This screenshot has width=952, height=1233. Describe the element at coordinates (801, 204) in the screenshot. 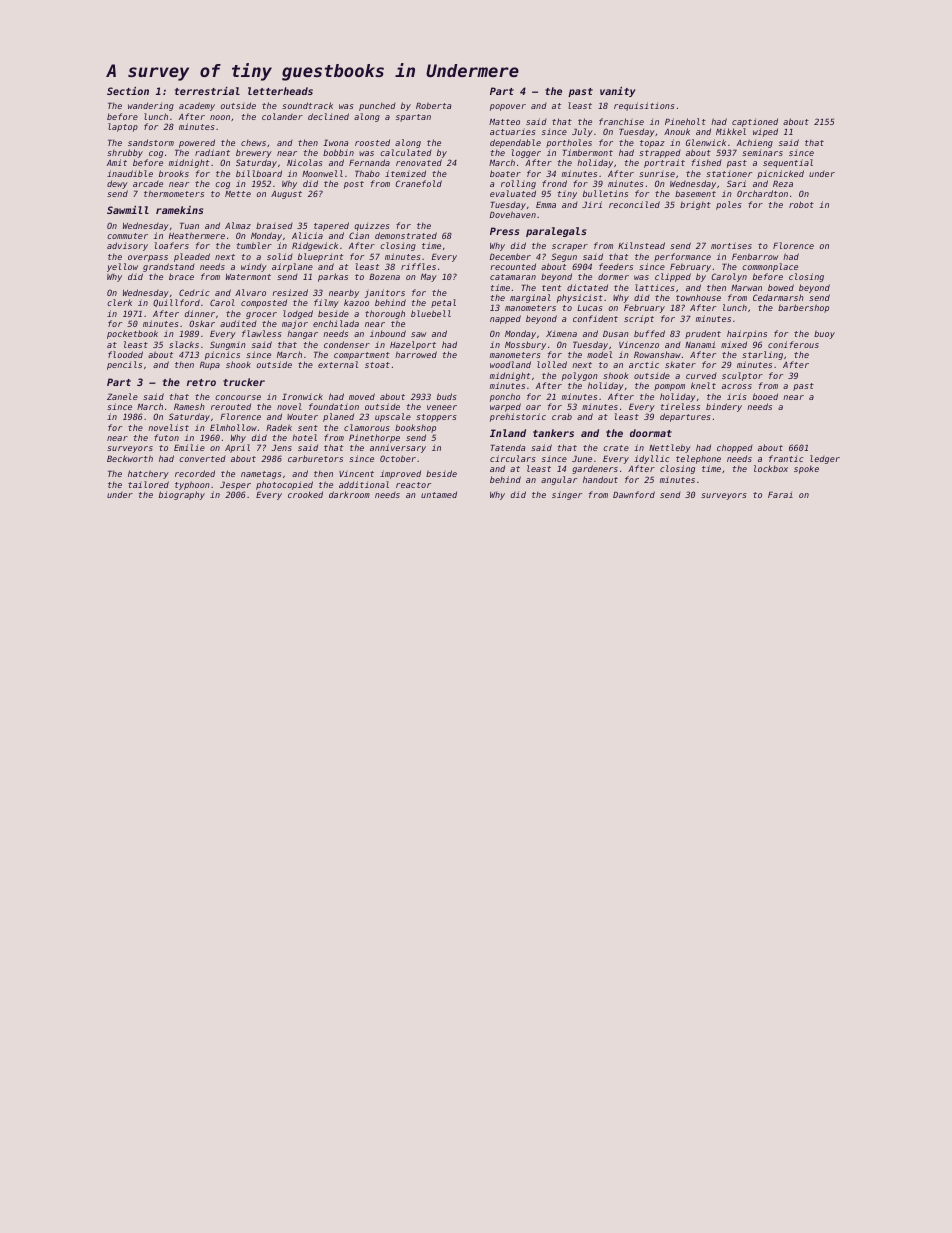

I see `robot` at that location.
